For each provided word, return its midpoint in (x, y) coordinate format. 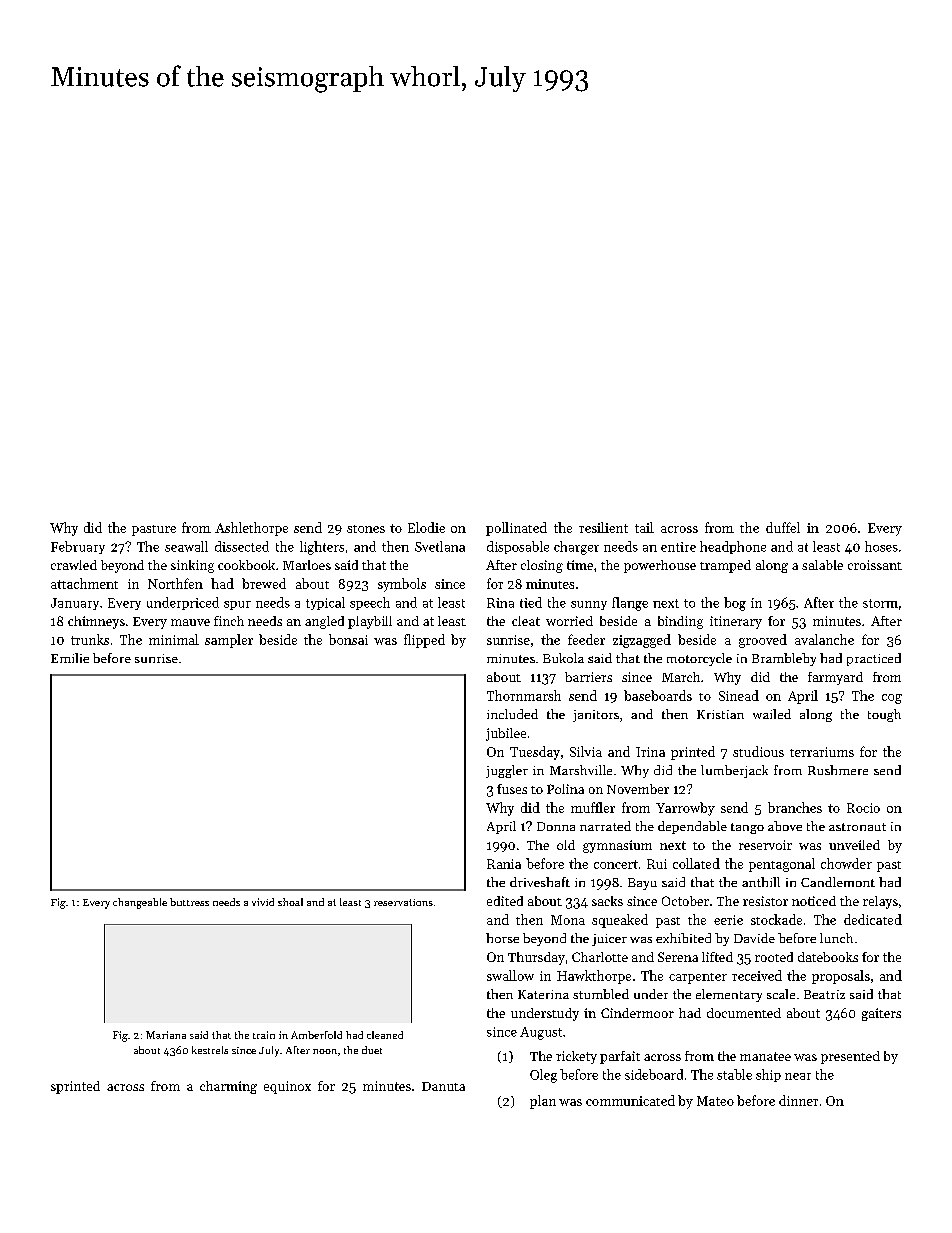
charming (228, 1087)
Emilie (70, 658)
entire (678, 547)
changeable (140, 903)
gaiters (881, 1014)
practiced (874, 659)
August (541, 1033)
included (512, 714)
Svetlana (440, 546)
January (75, 604)
